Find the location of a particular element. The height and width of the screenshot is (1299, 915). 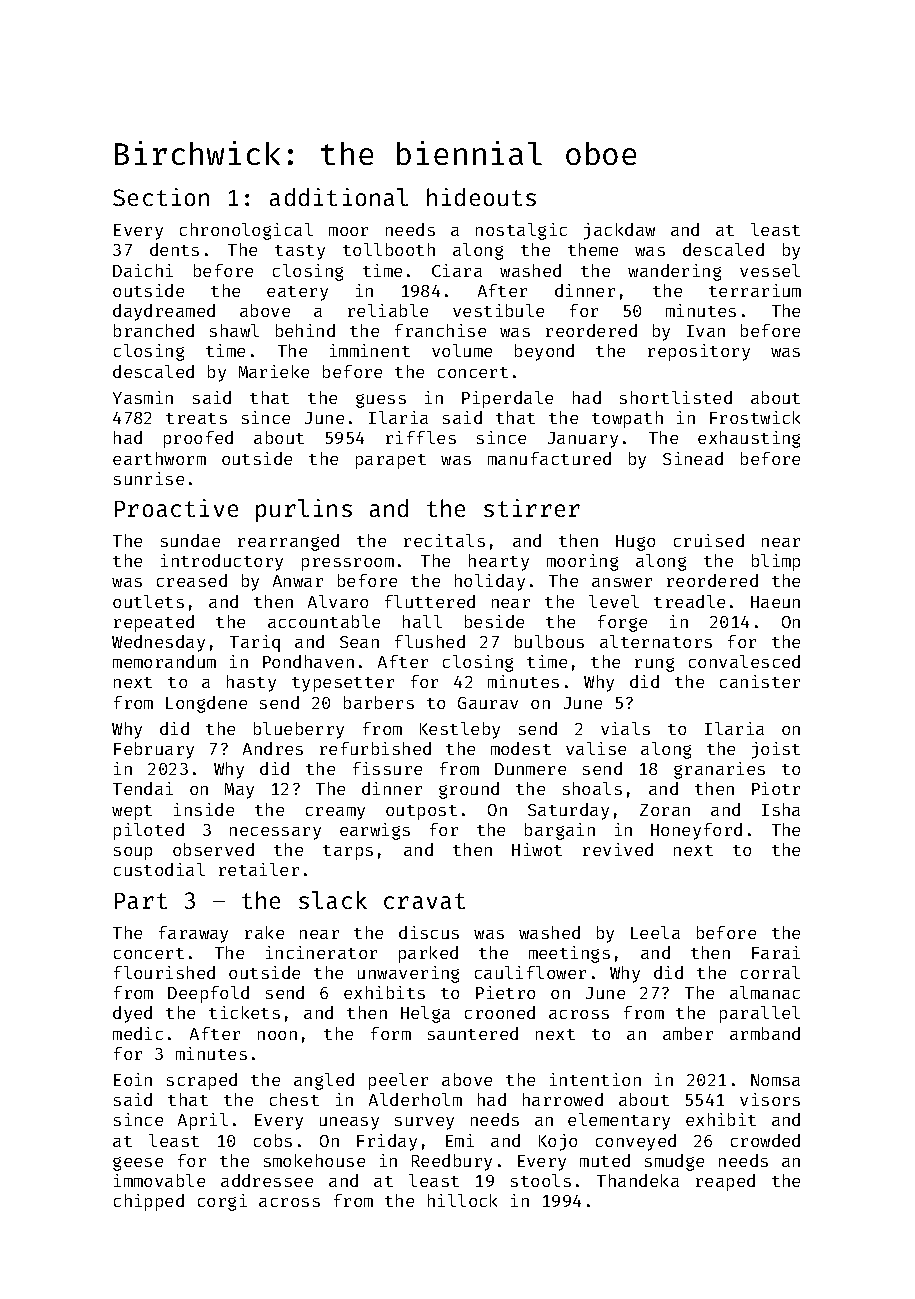

wandering is located at coordinates (674, 272).
